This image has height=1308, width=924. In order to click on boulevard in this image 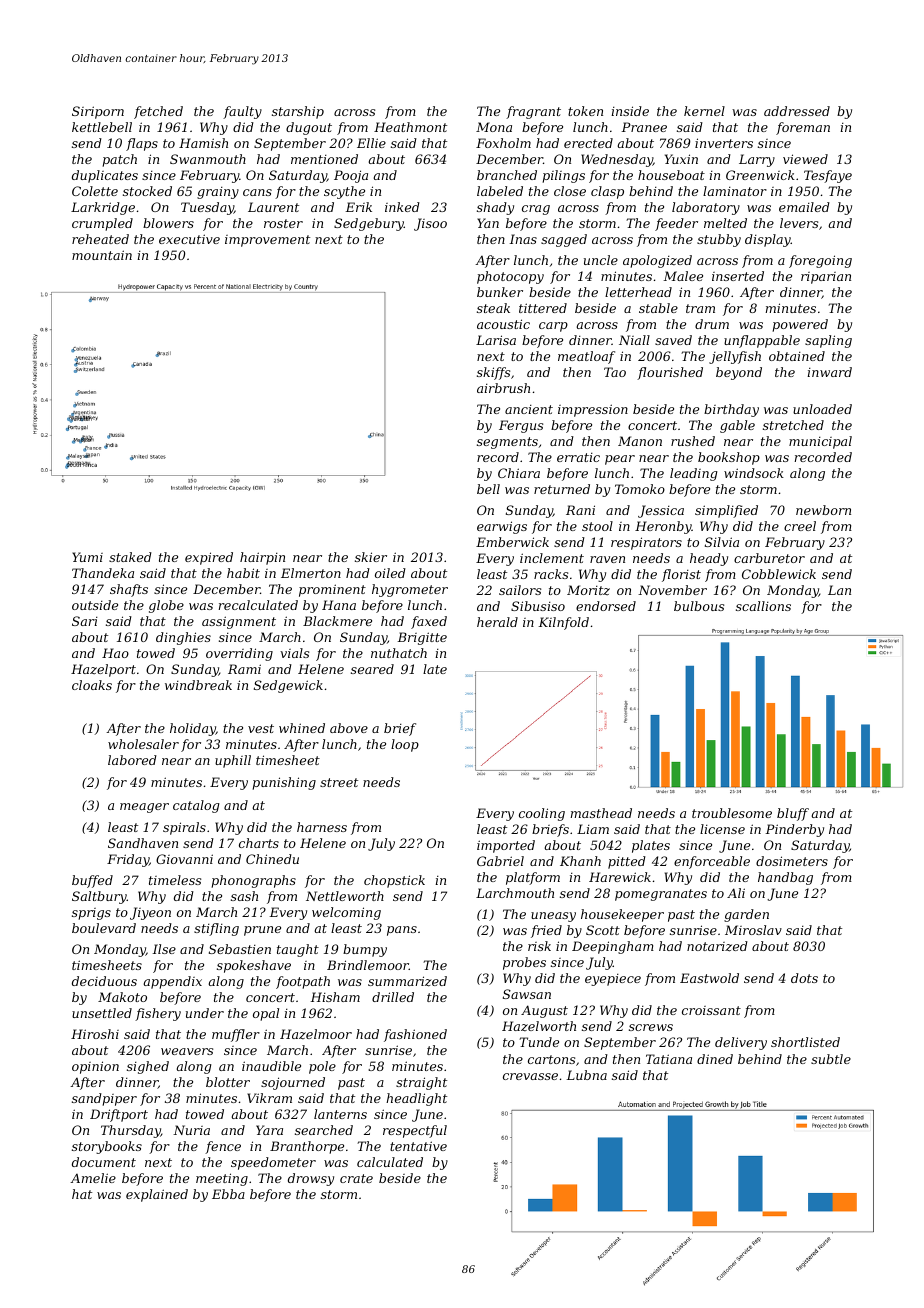, I will do `click(104, 928)`.
